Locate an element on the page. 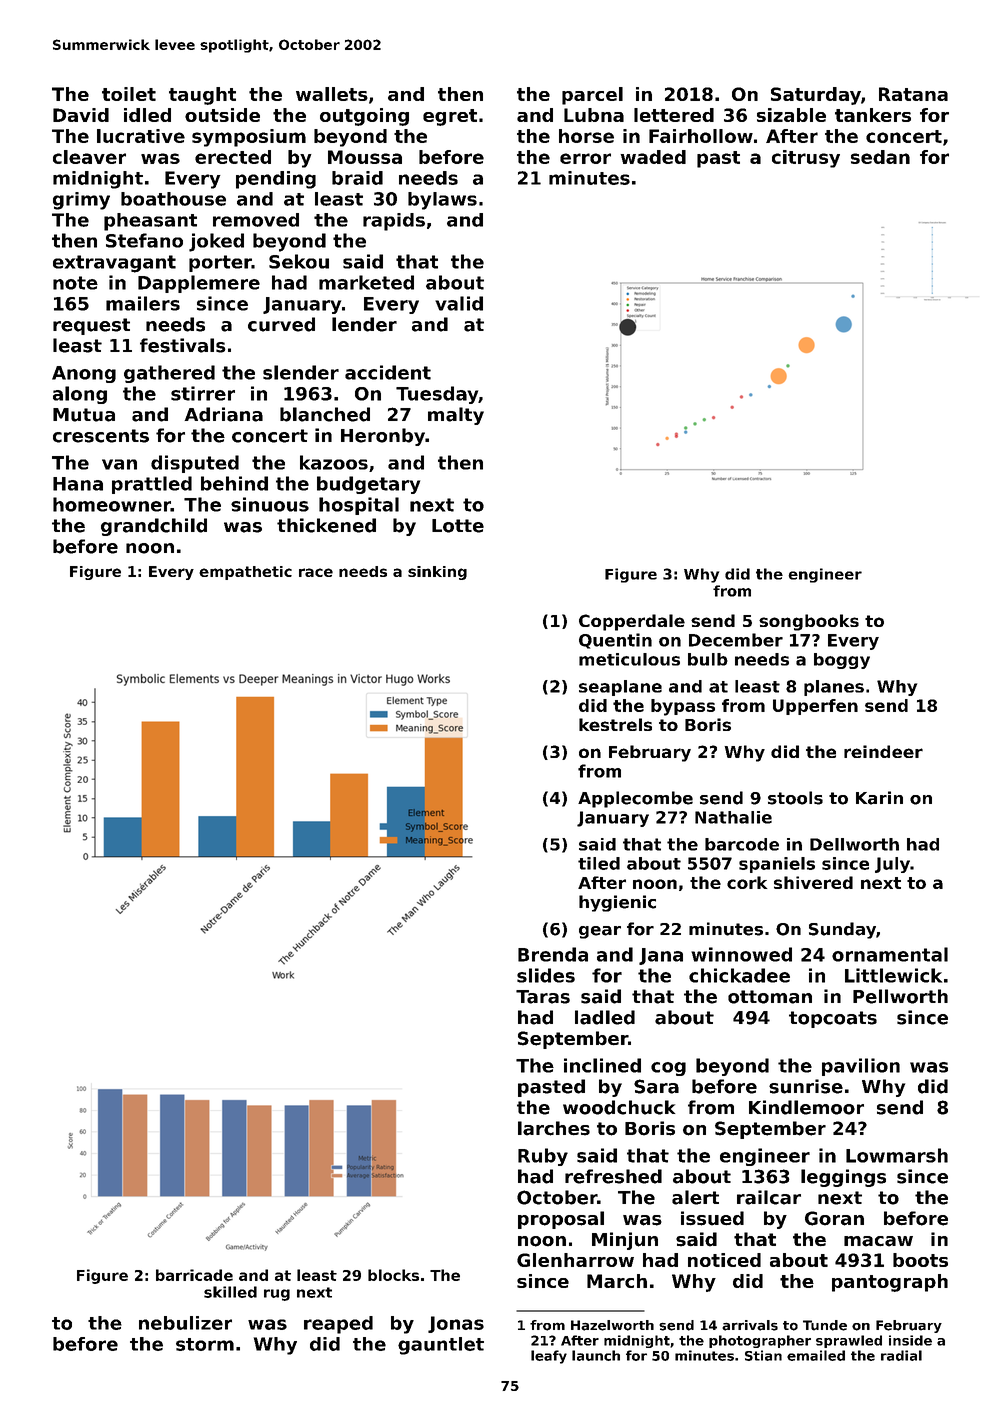 This page has height=1421, width=1001. pending is located at coordinates (276, 180).
